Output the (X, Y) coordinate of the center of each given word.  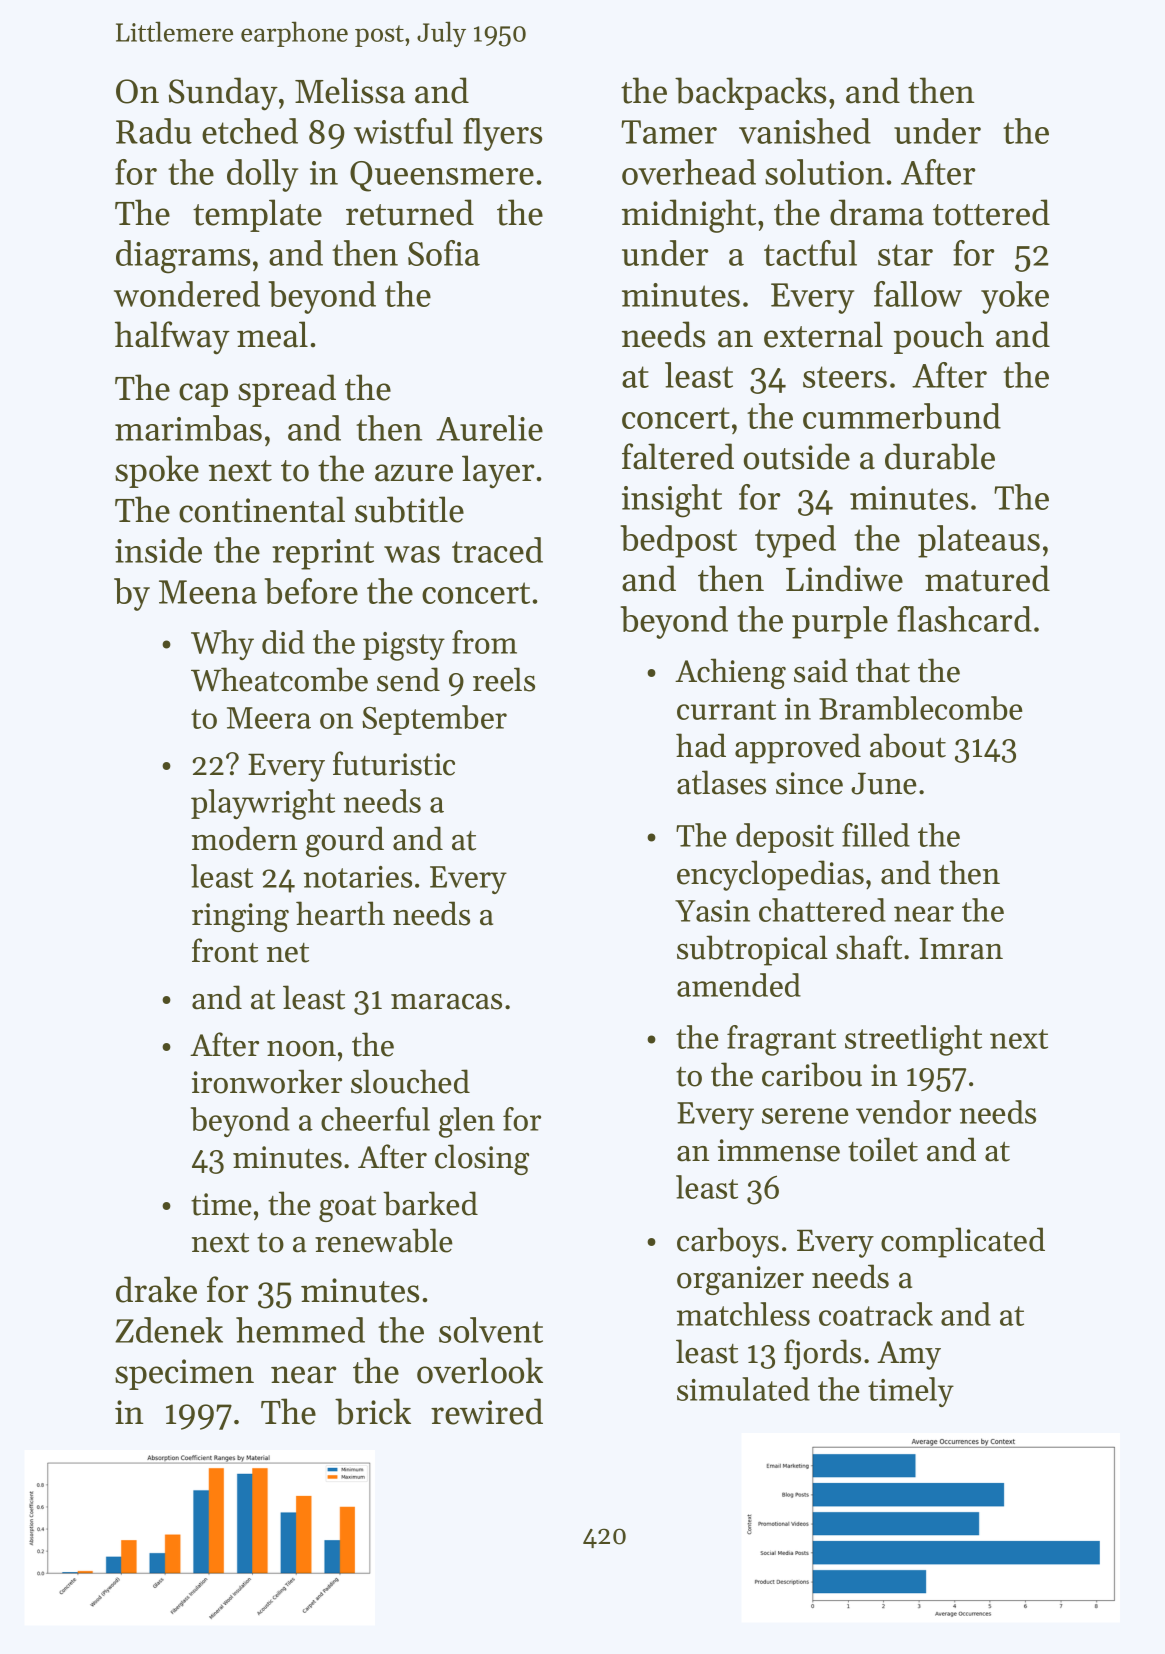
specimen (184, 1374)
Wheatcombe (279, 679)
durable (940, 456)
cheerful (375, 1119)
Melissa (350, 90)
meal (272, 334)
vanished (805, 131)
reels (504, 679)
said (821, 670)
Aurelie (489, 428)
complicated (963, 1242)
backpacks (750, 93)
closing (482, 1159)
